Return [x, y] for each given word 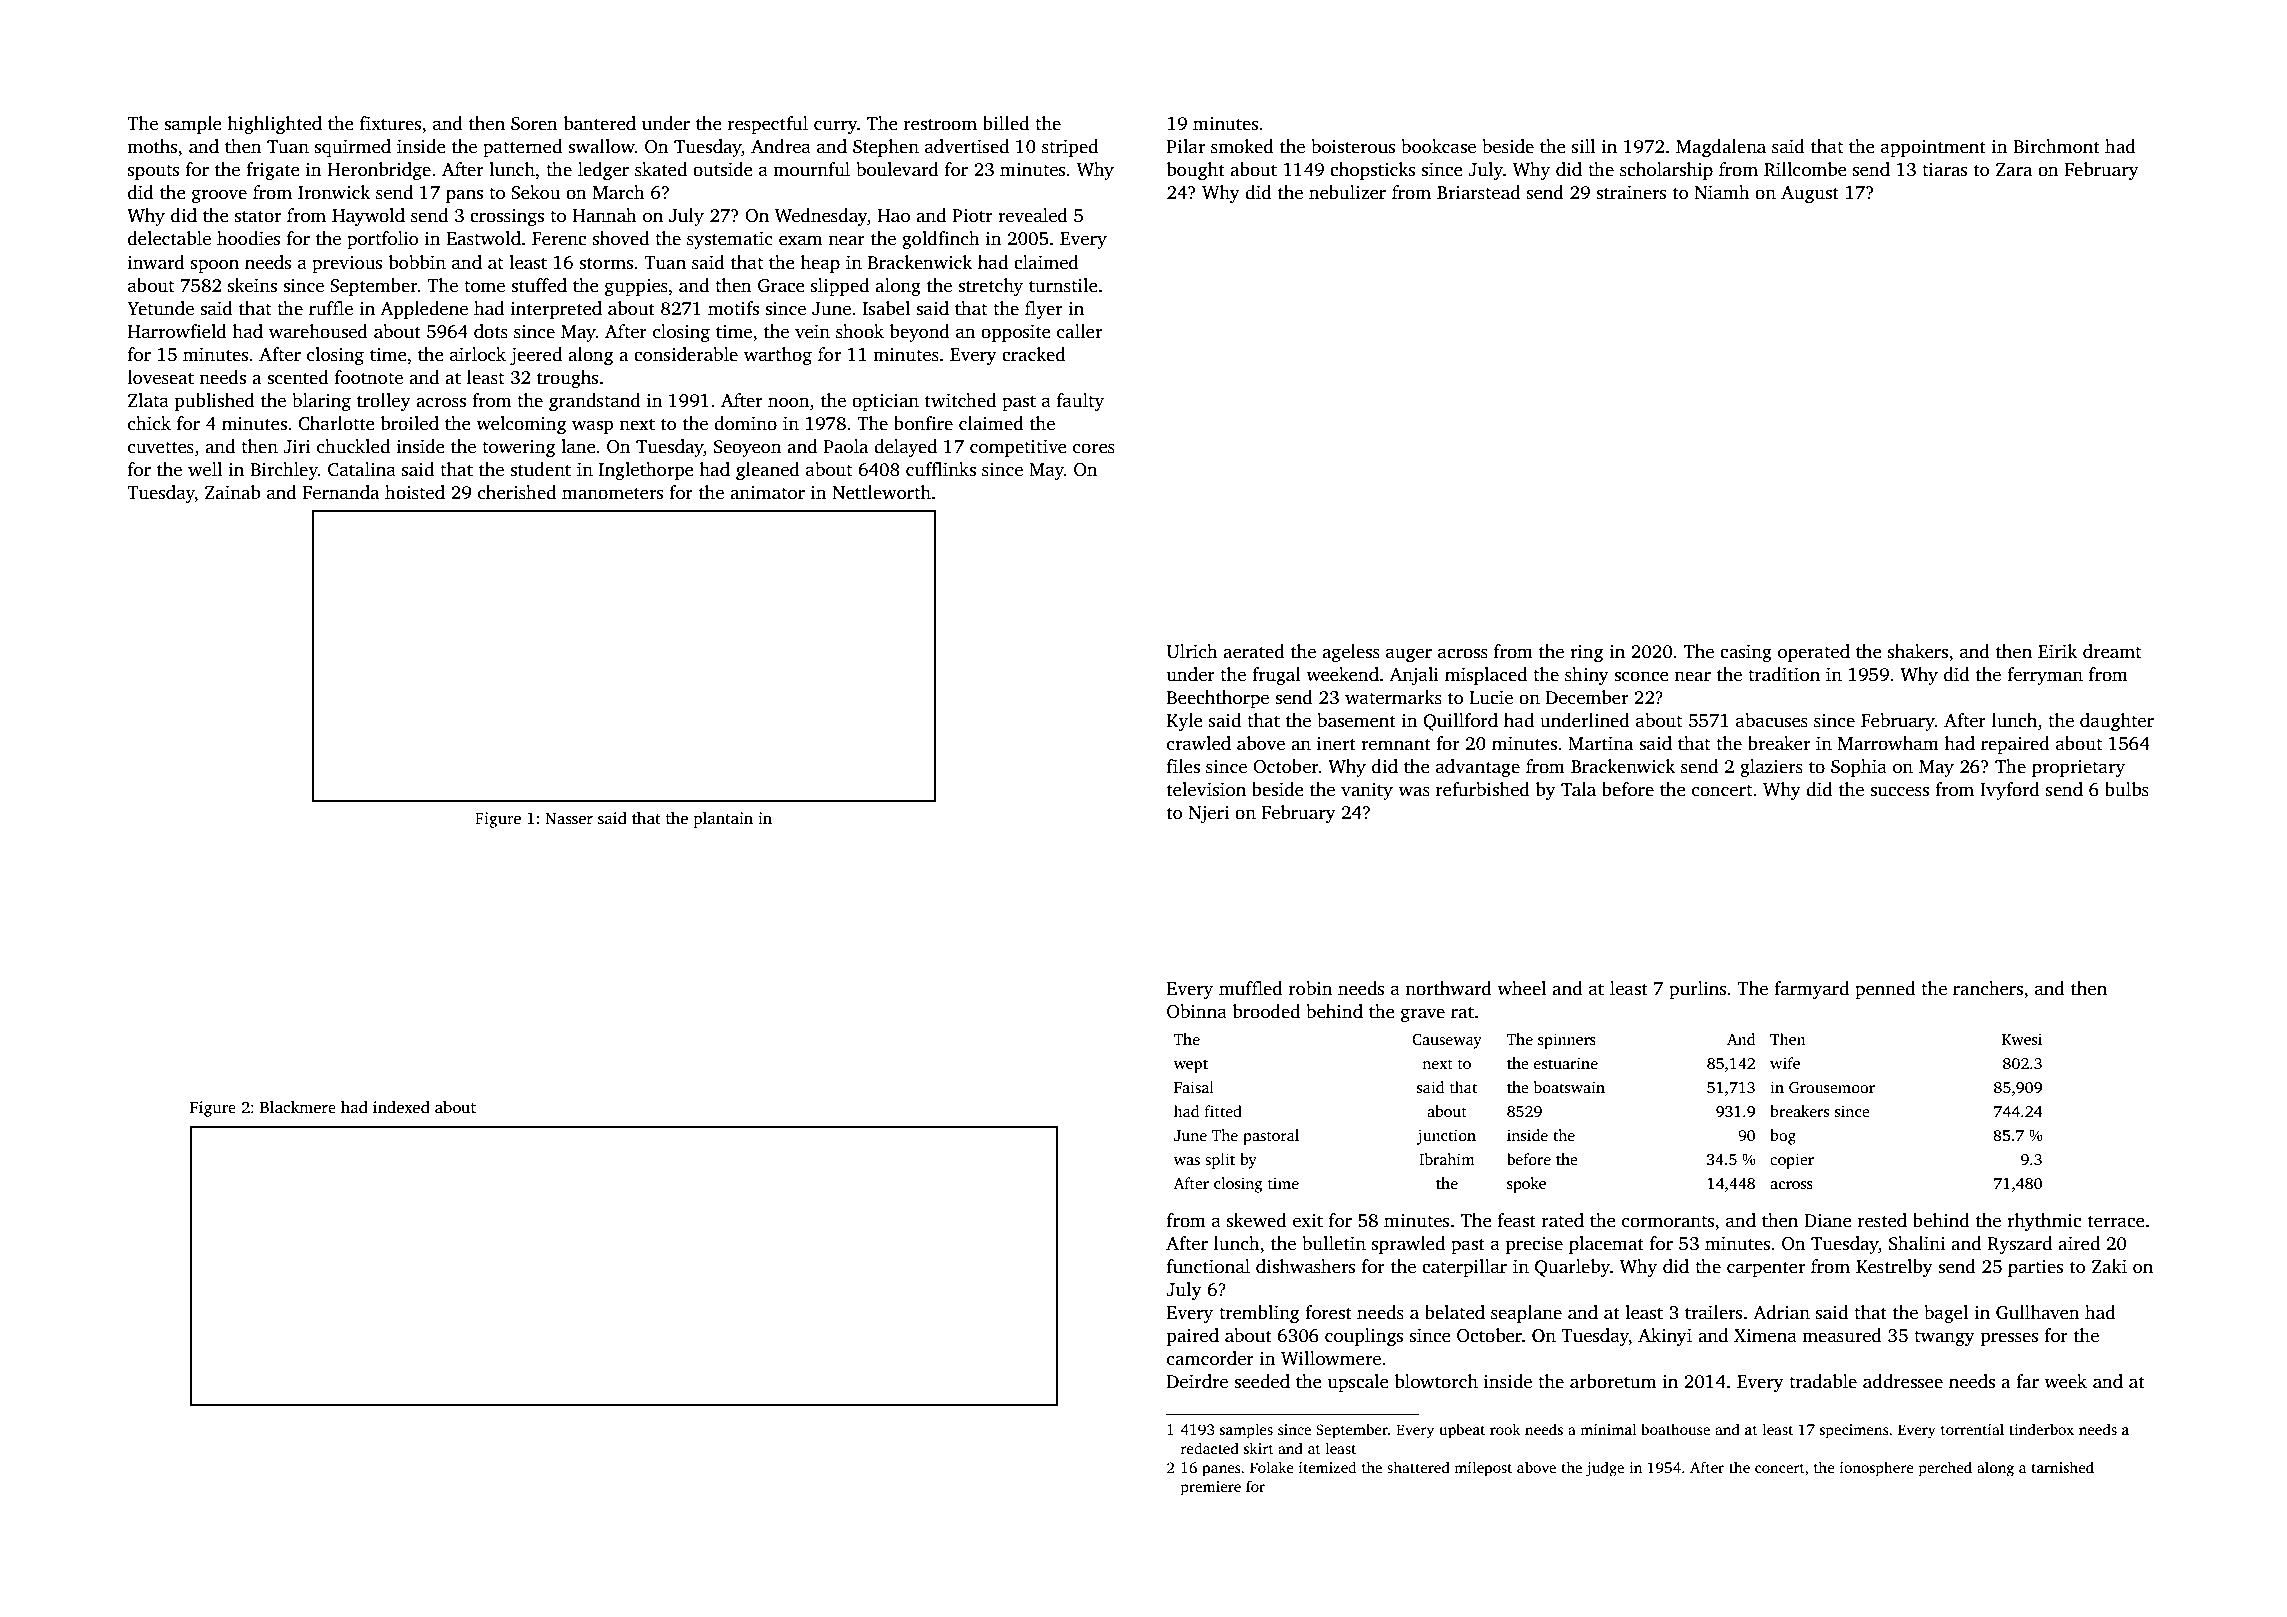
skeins [252, 285]
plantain [723, 820]
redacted [1210, 1448]
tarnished [2063, 1467]
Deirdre [1197, 1381]
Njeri [1209, 814]
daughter [2117, 722]
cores [1094, 448]
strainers [1631, 192]
